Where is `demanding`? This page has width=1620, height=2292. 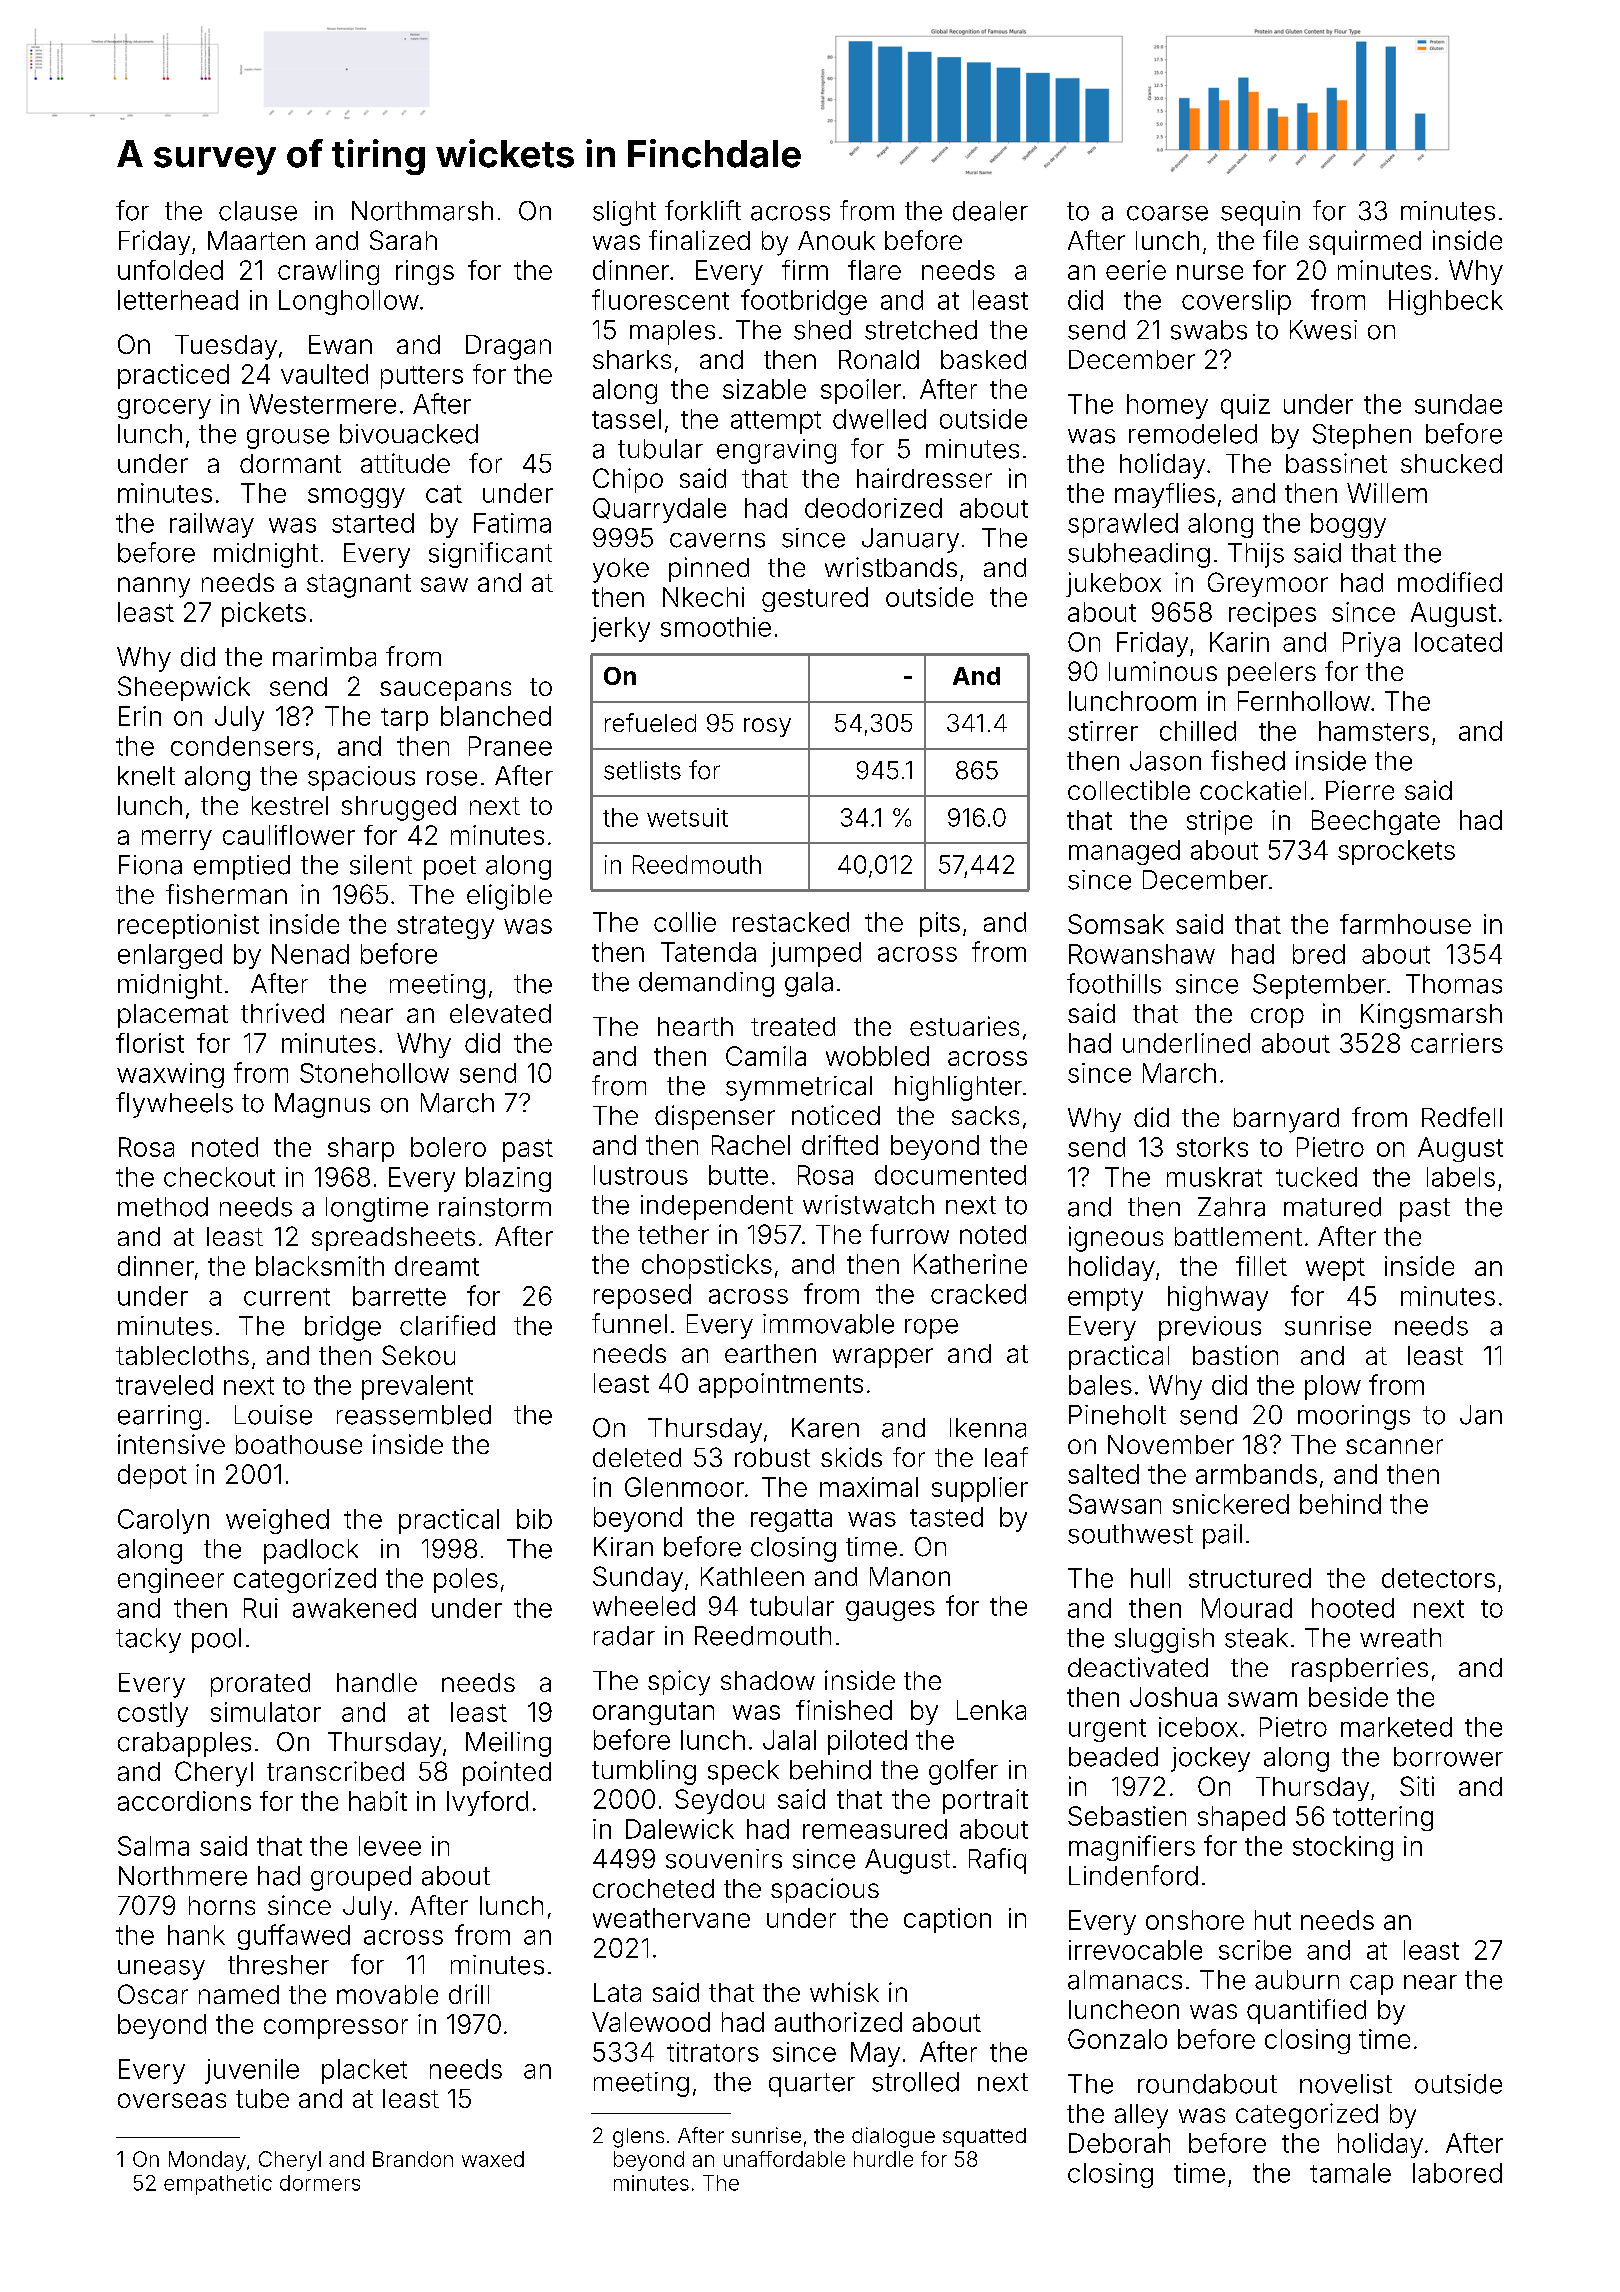
demanding is located at coordinates (706, 984).
